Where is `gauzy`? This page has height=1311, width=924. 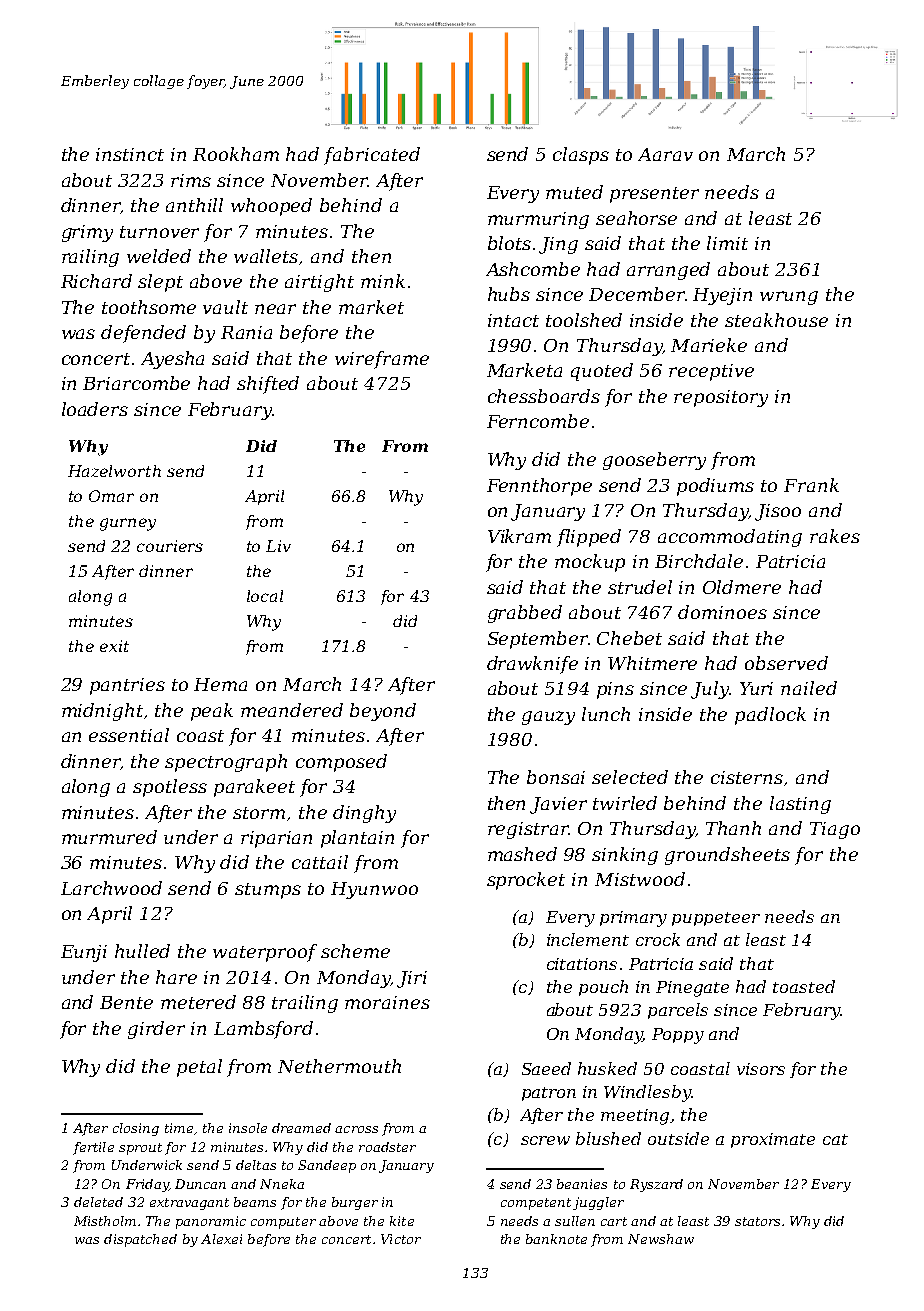
gauzy is located at coordinates (548, 718).
